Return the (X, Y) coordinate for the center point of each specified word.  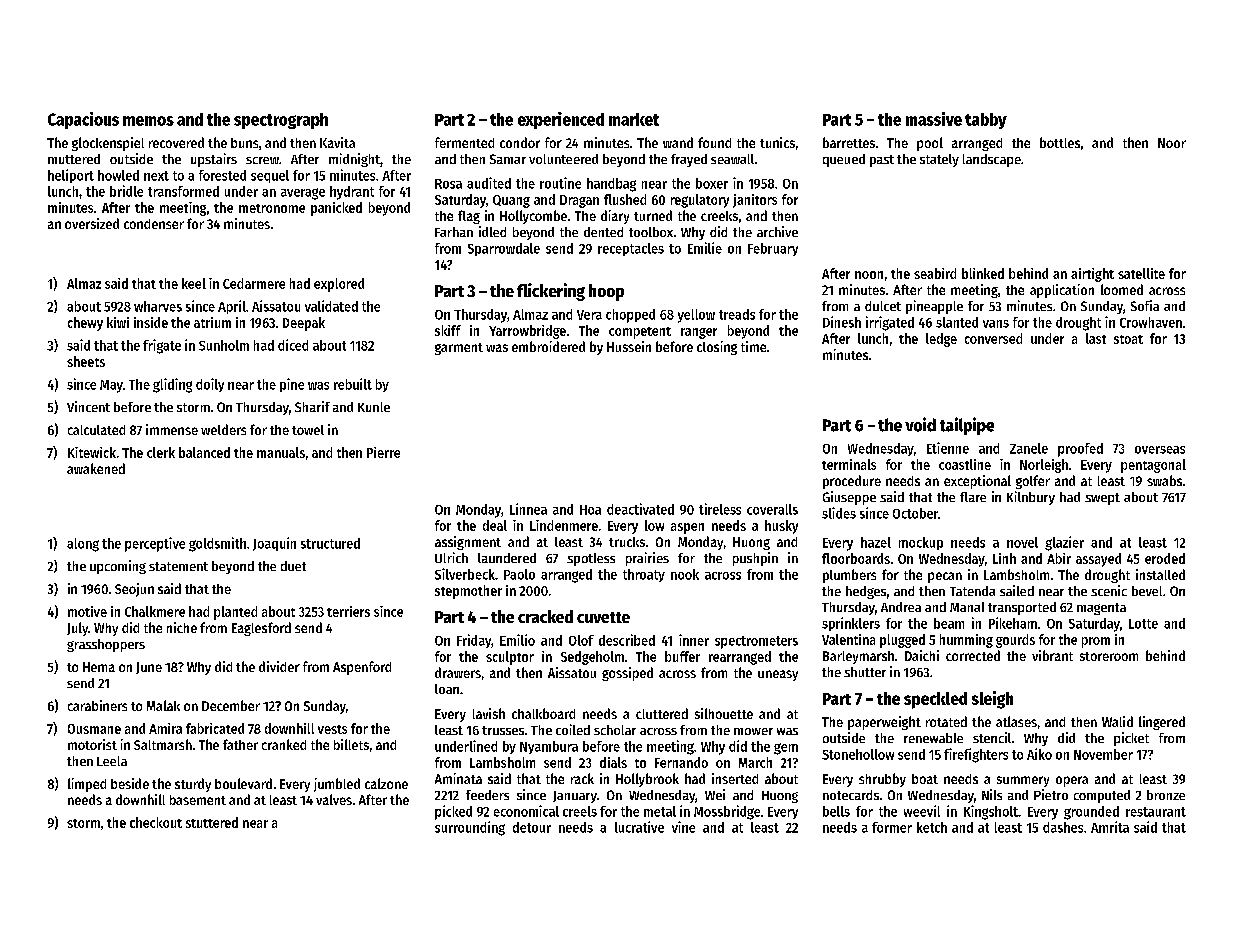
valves (334, 799)
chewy (85, 324)
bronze (1166, 795)
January (575, 797)
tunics (777, 142)
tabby (986, 121)
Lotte (1143, 624)
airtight (1092, 275)
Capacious (83, 120)
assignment (468, 543)
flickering (551, 292)
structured (330, 543)
